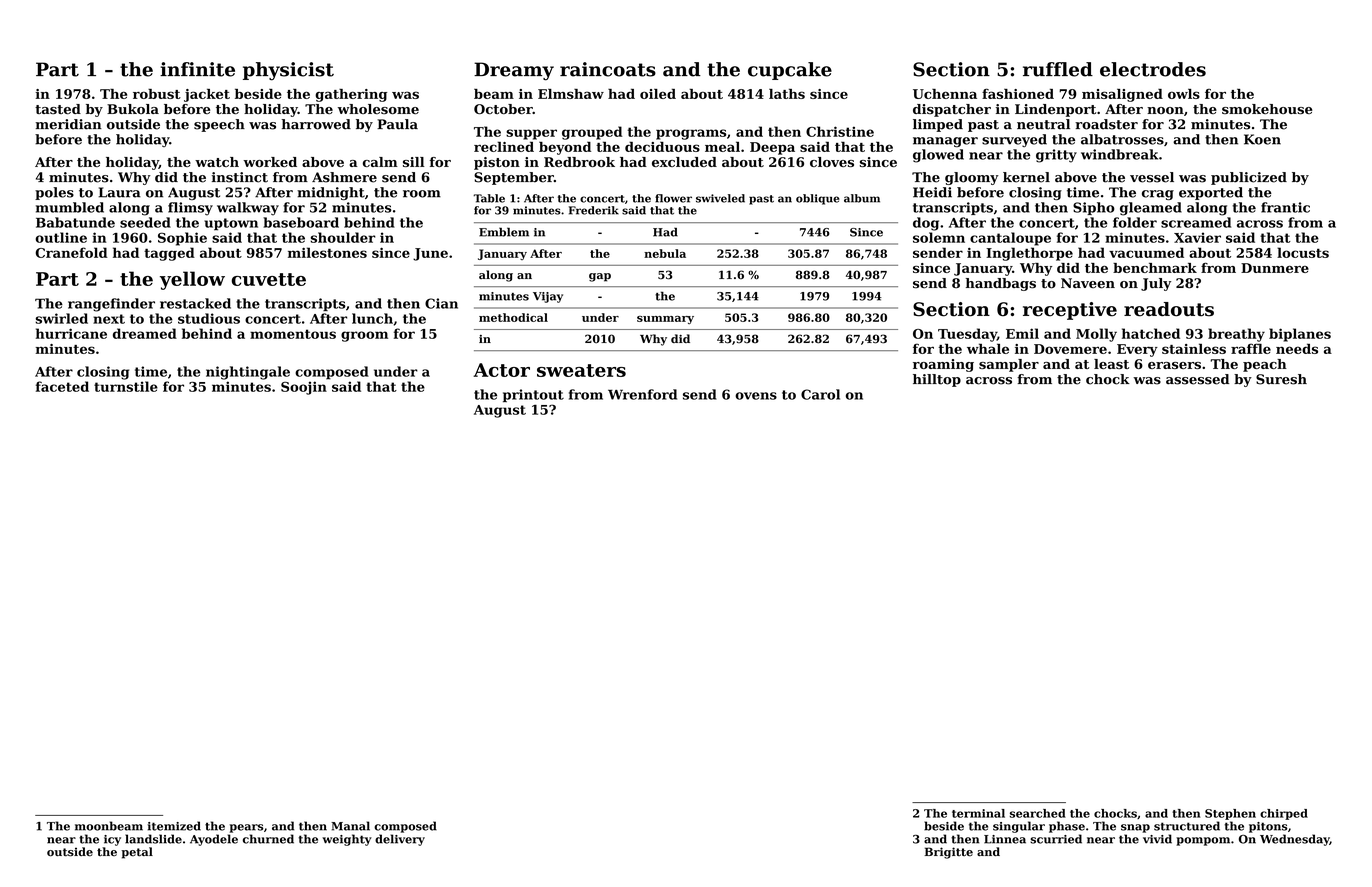 This screenshot has height=887, width=1372. I want to click on hilltop, so click(937, 380).
